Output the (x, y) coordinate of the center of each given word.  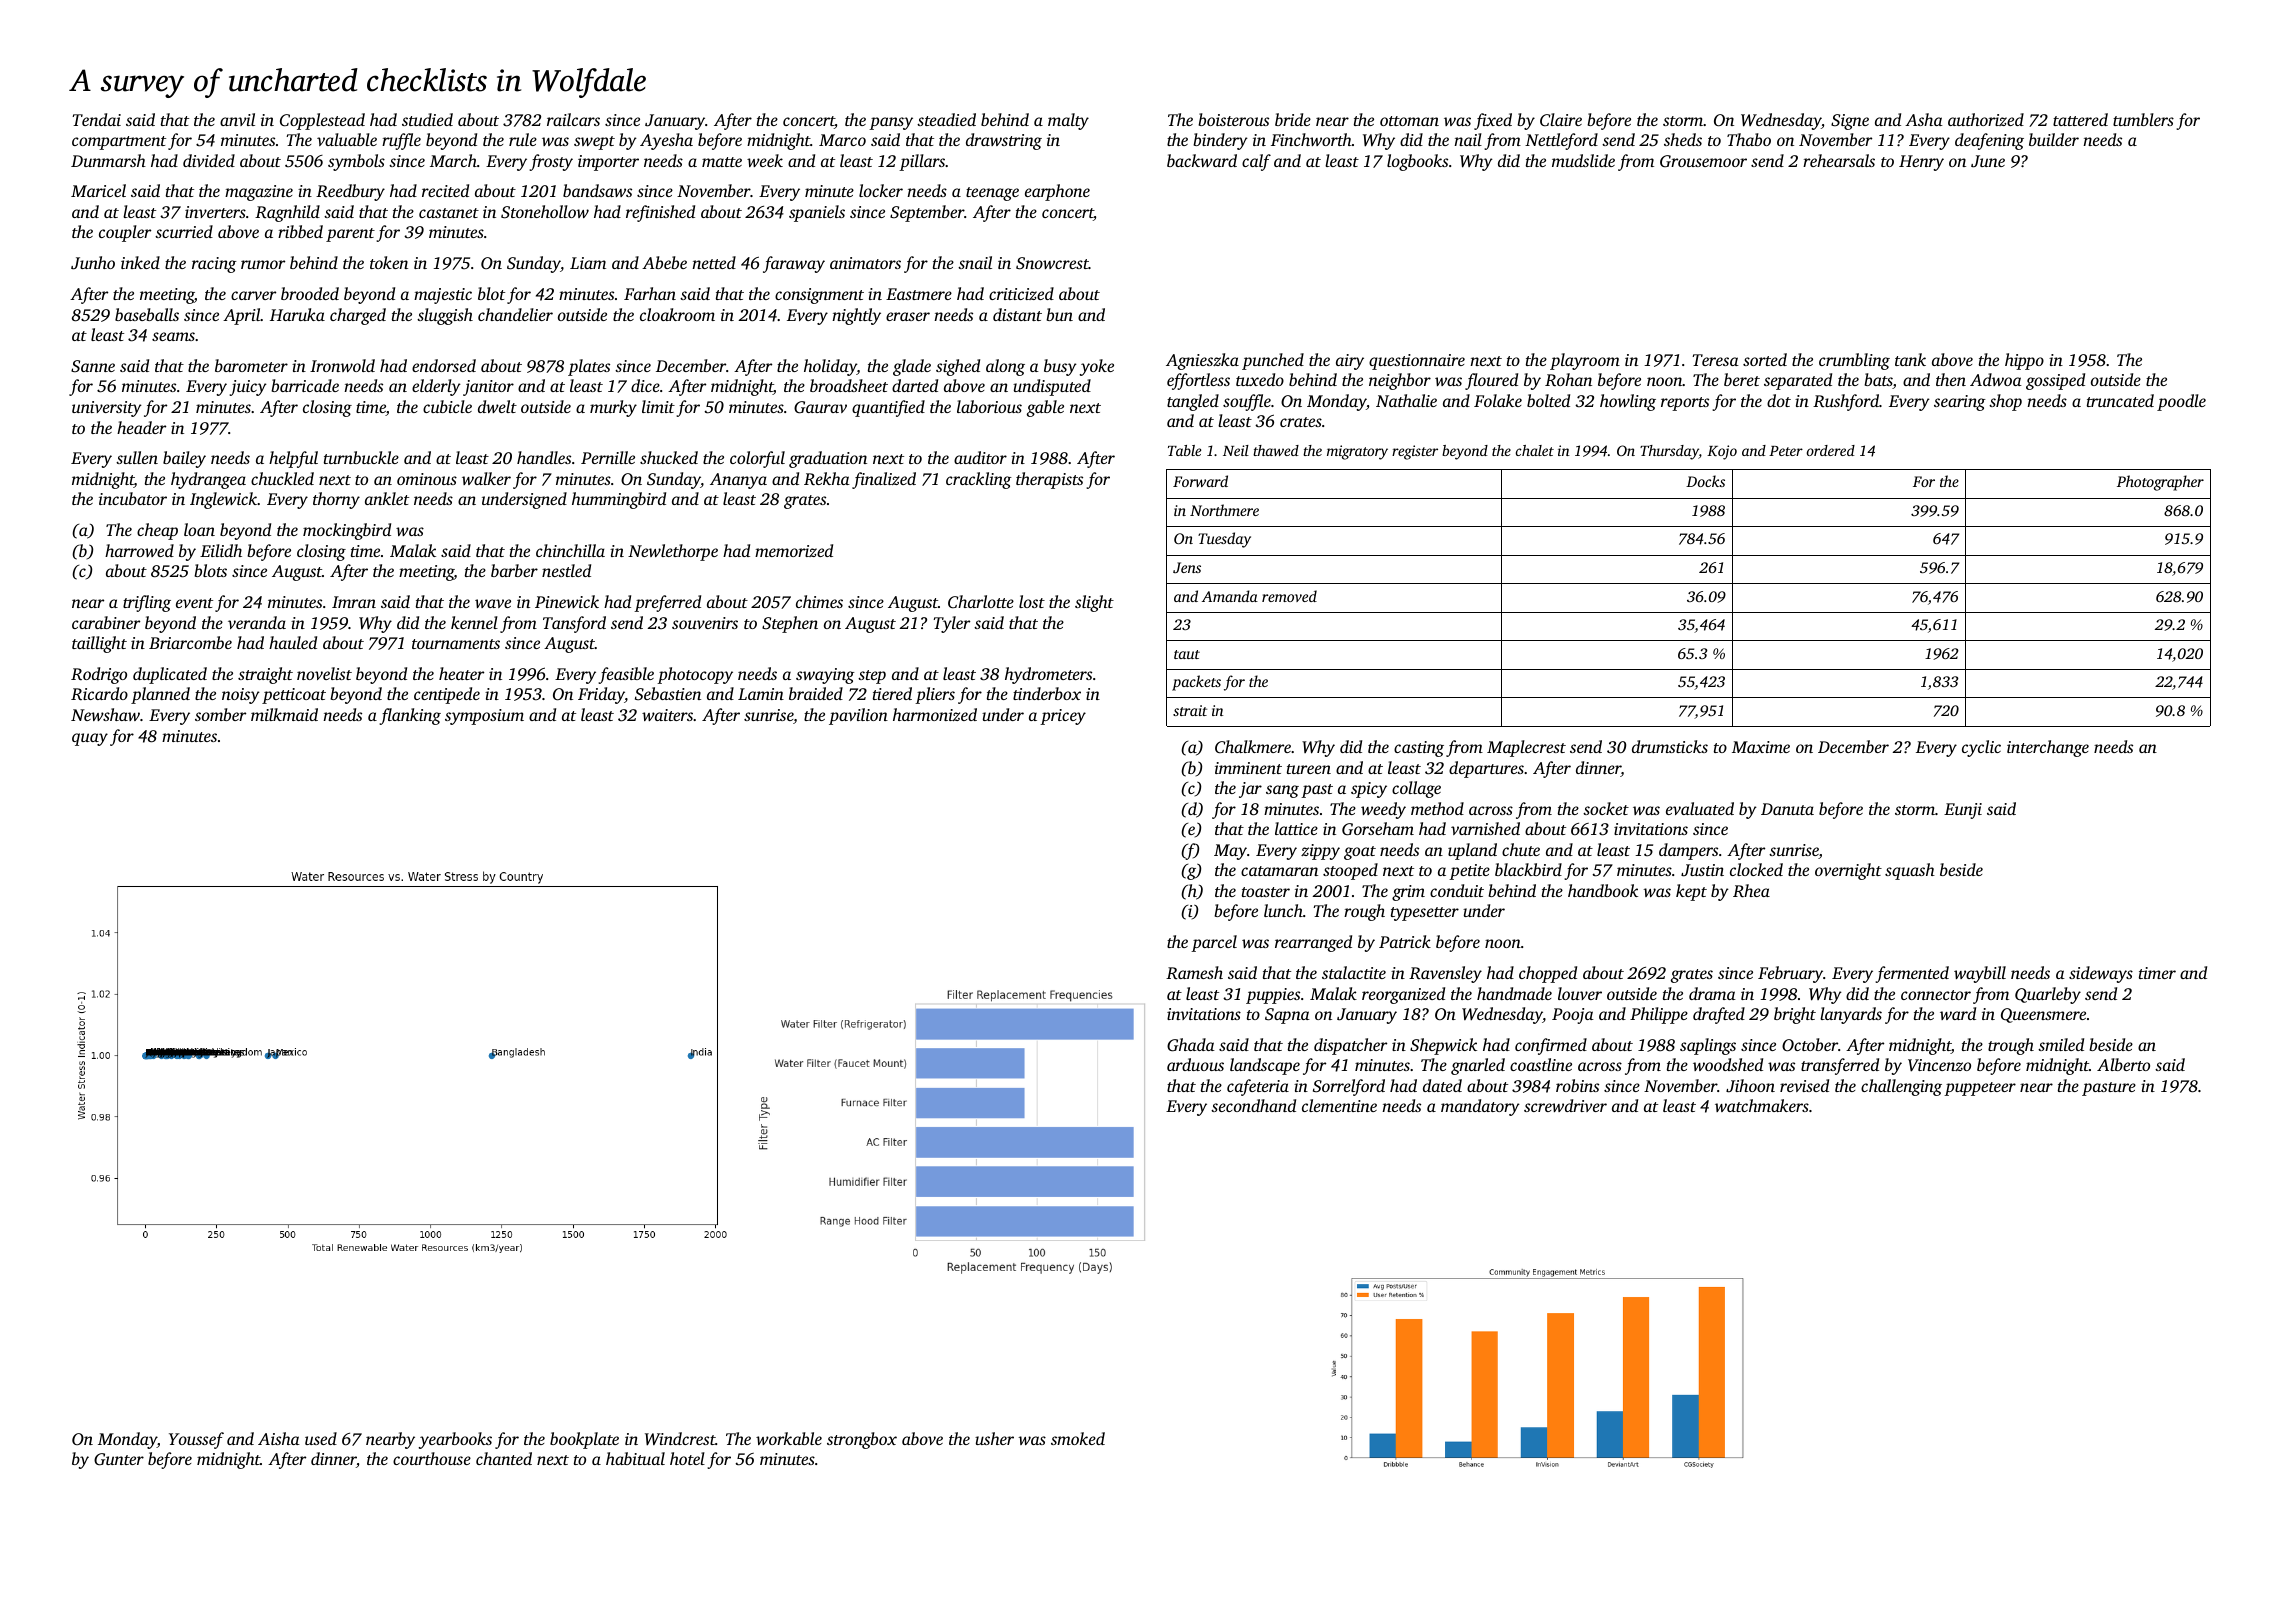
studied (427, 119)
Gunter (119, 1459)
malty (1068, 121)
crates (1301, 422)
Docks (1705, 481)
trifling (147, 603)
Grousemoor (1703, 161)
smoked (1078, 1438)
